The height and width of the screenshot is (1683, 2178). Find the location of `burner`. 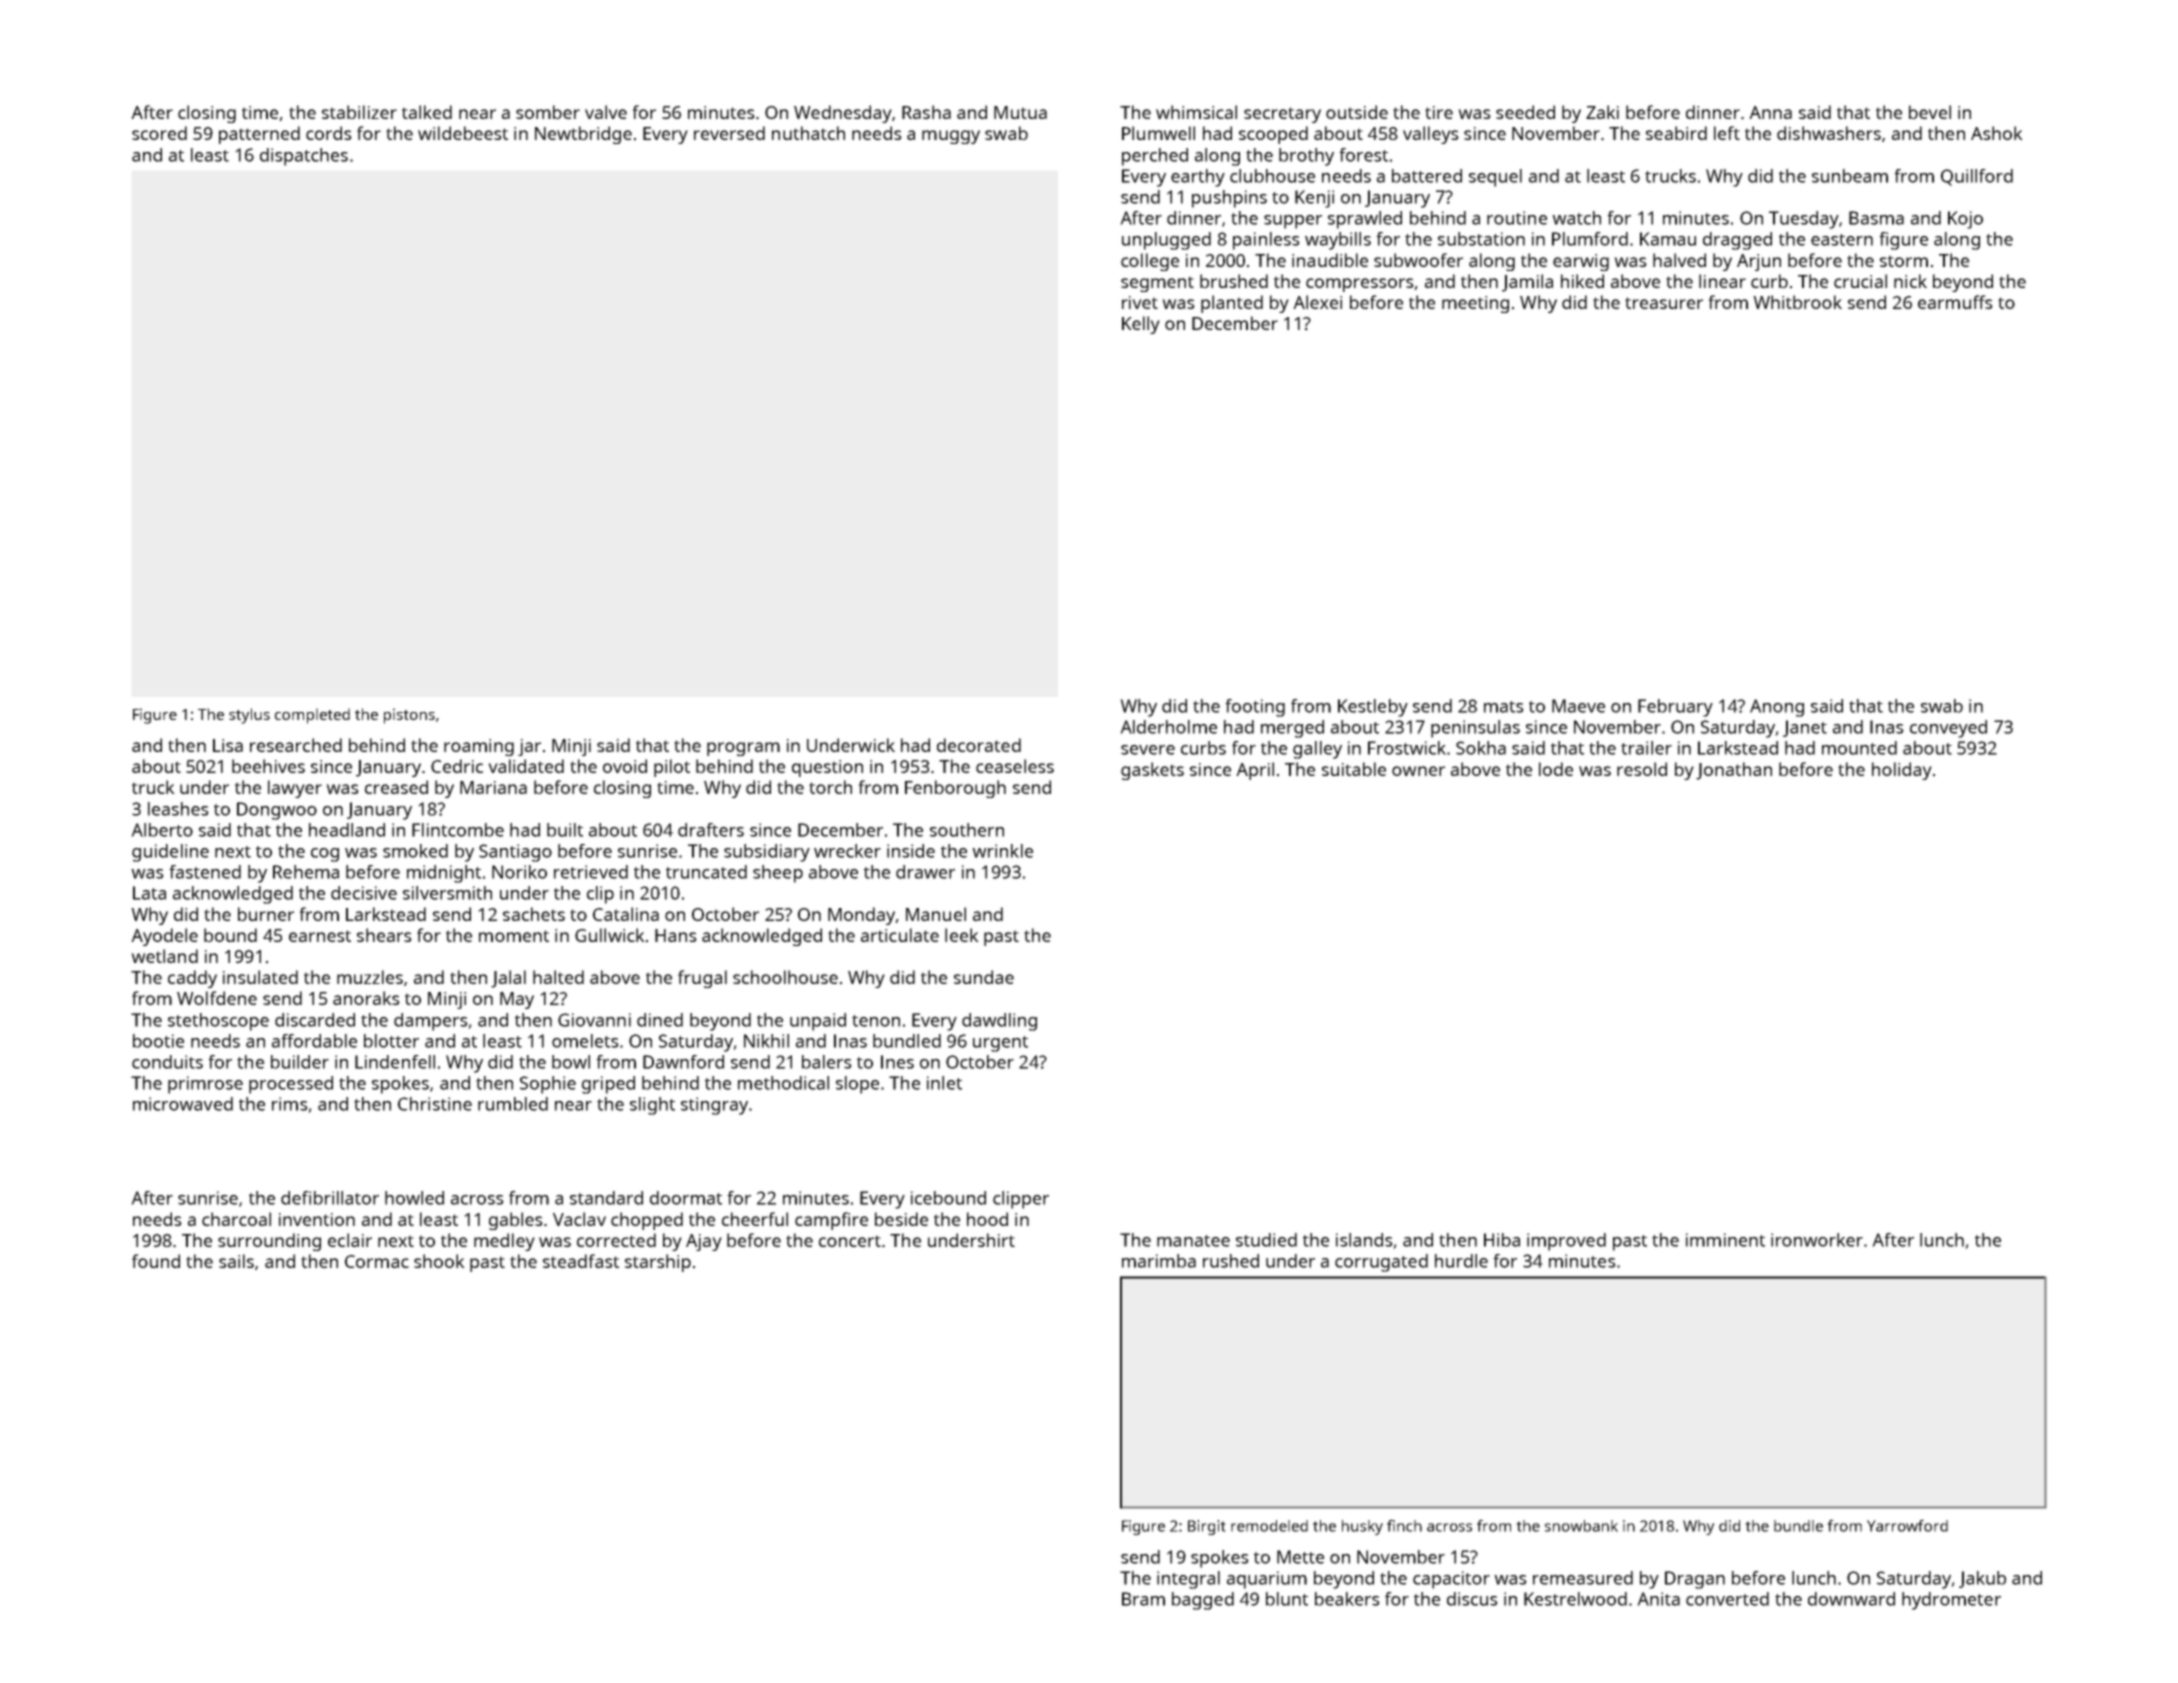

burner is located at coordinates (266, 914).
